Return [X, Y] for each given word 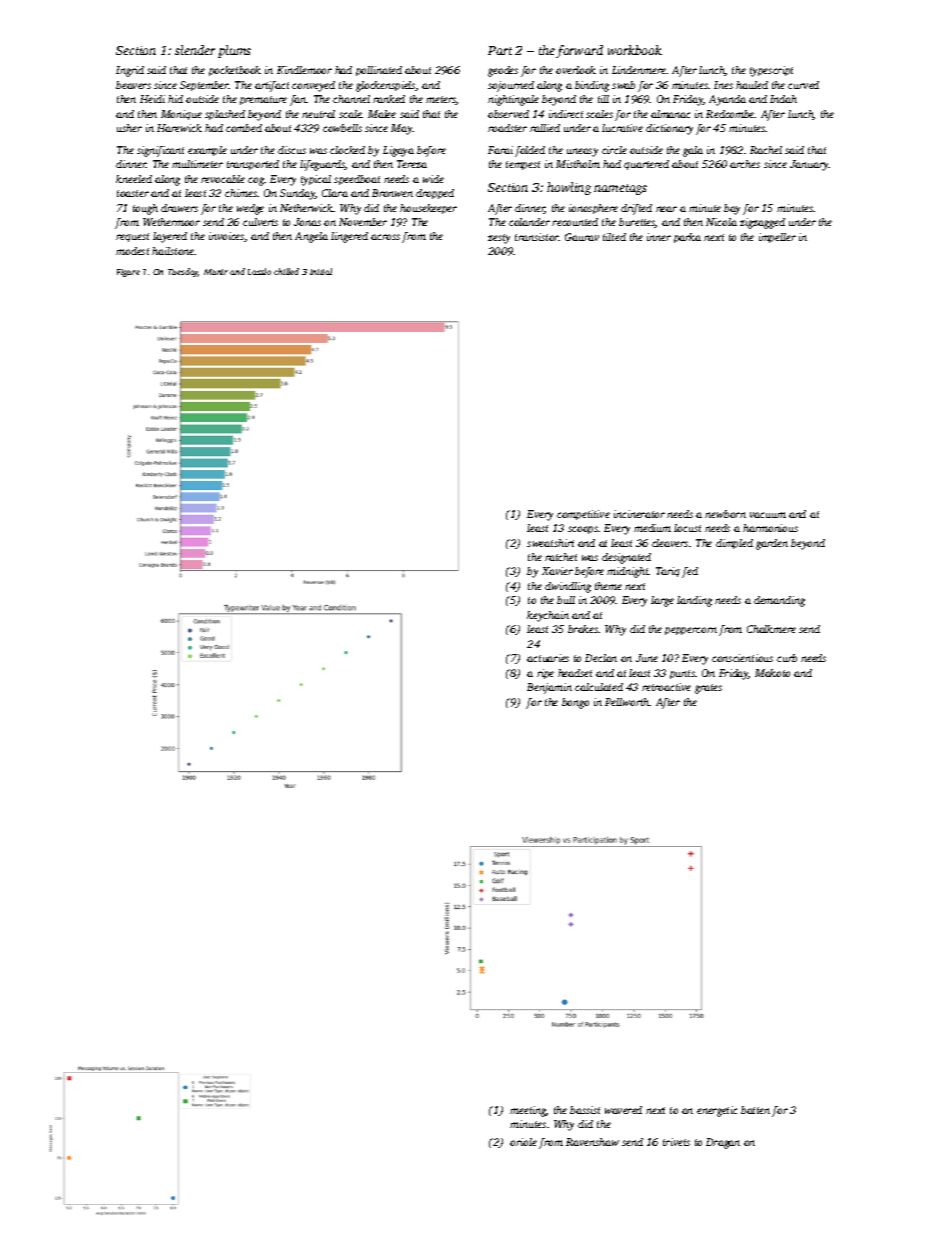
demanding [779, 601]
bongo [575, 703]
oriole [523, 1142]
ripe [545, 674]
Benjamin [549, 688]
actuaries [548, 658]
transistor [537, 237]
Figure [128, 273]
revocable [223, 179]
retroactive [666, 687]
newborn [725, 514]
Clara [335, 193]
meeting [528, 1111]
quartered [646, 165]
